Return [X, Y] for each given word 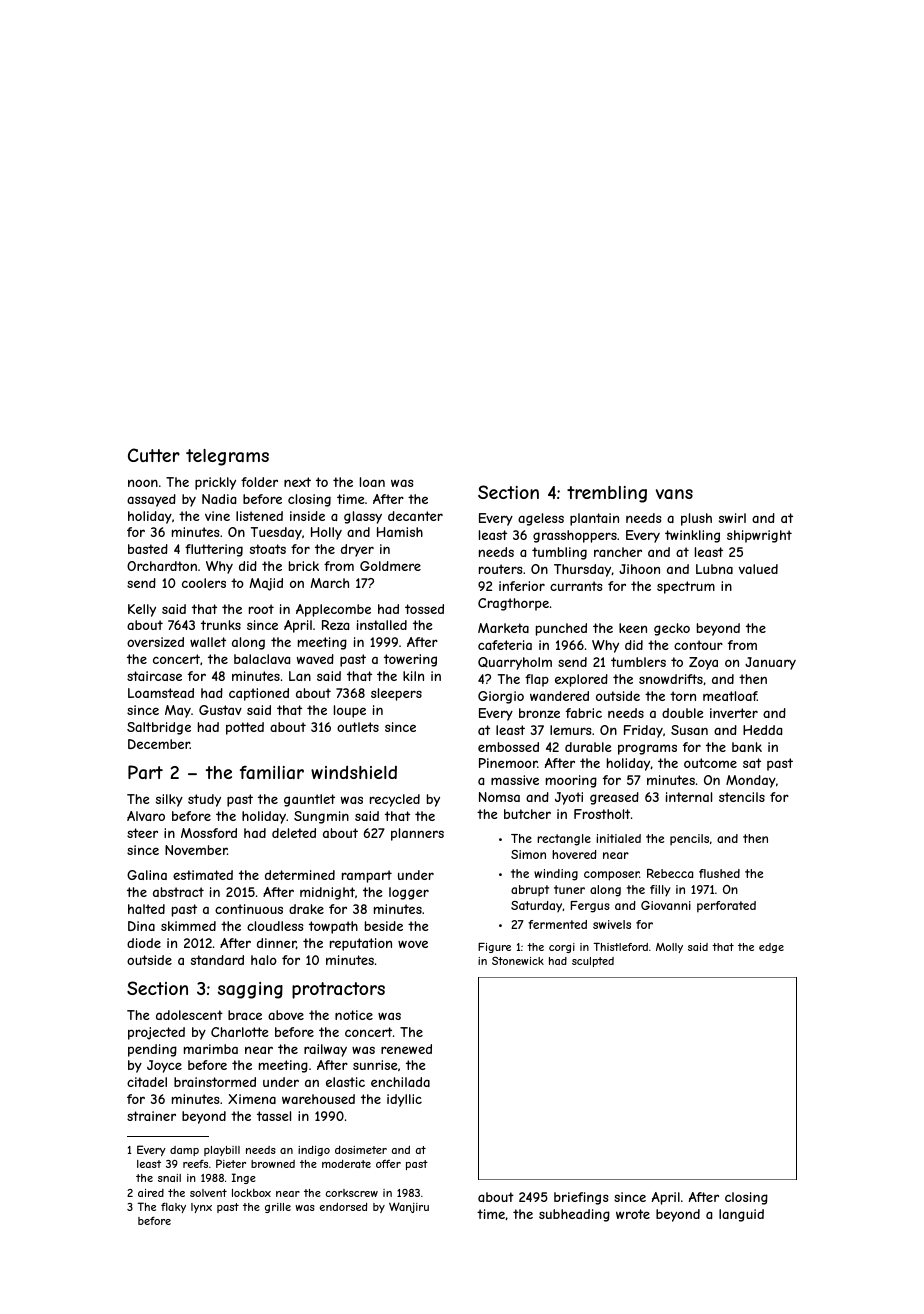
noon [143, 483]
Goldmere [390, 566]
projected [156, 1033]
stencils [742, 797]
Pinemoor [508, 763]
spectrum [686, 587]
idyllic [404, 1100]
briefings [581, 1198]
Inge [244, 1178]
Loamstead [161, 693]
